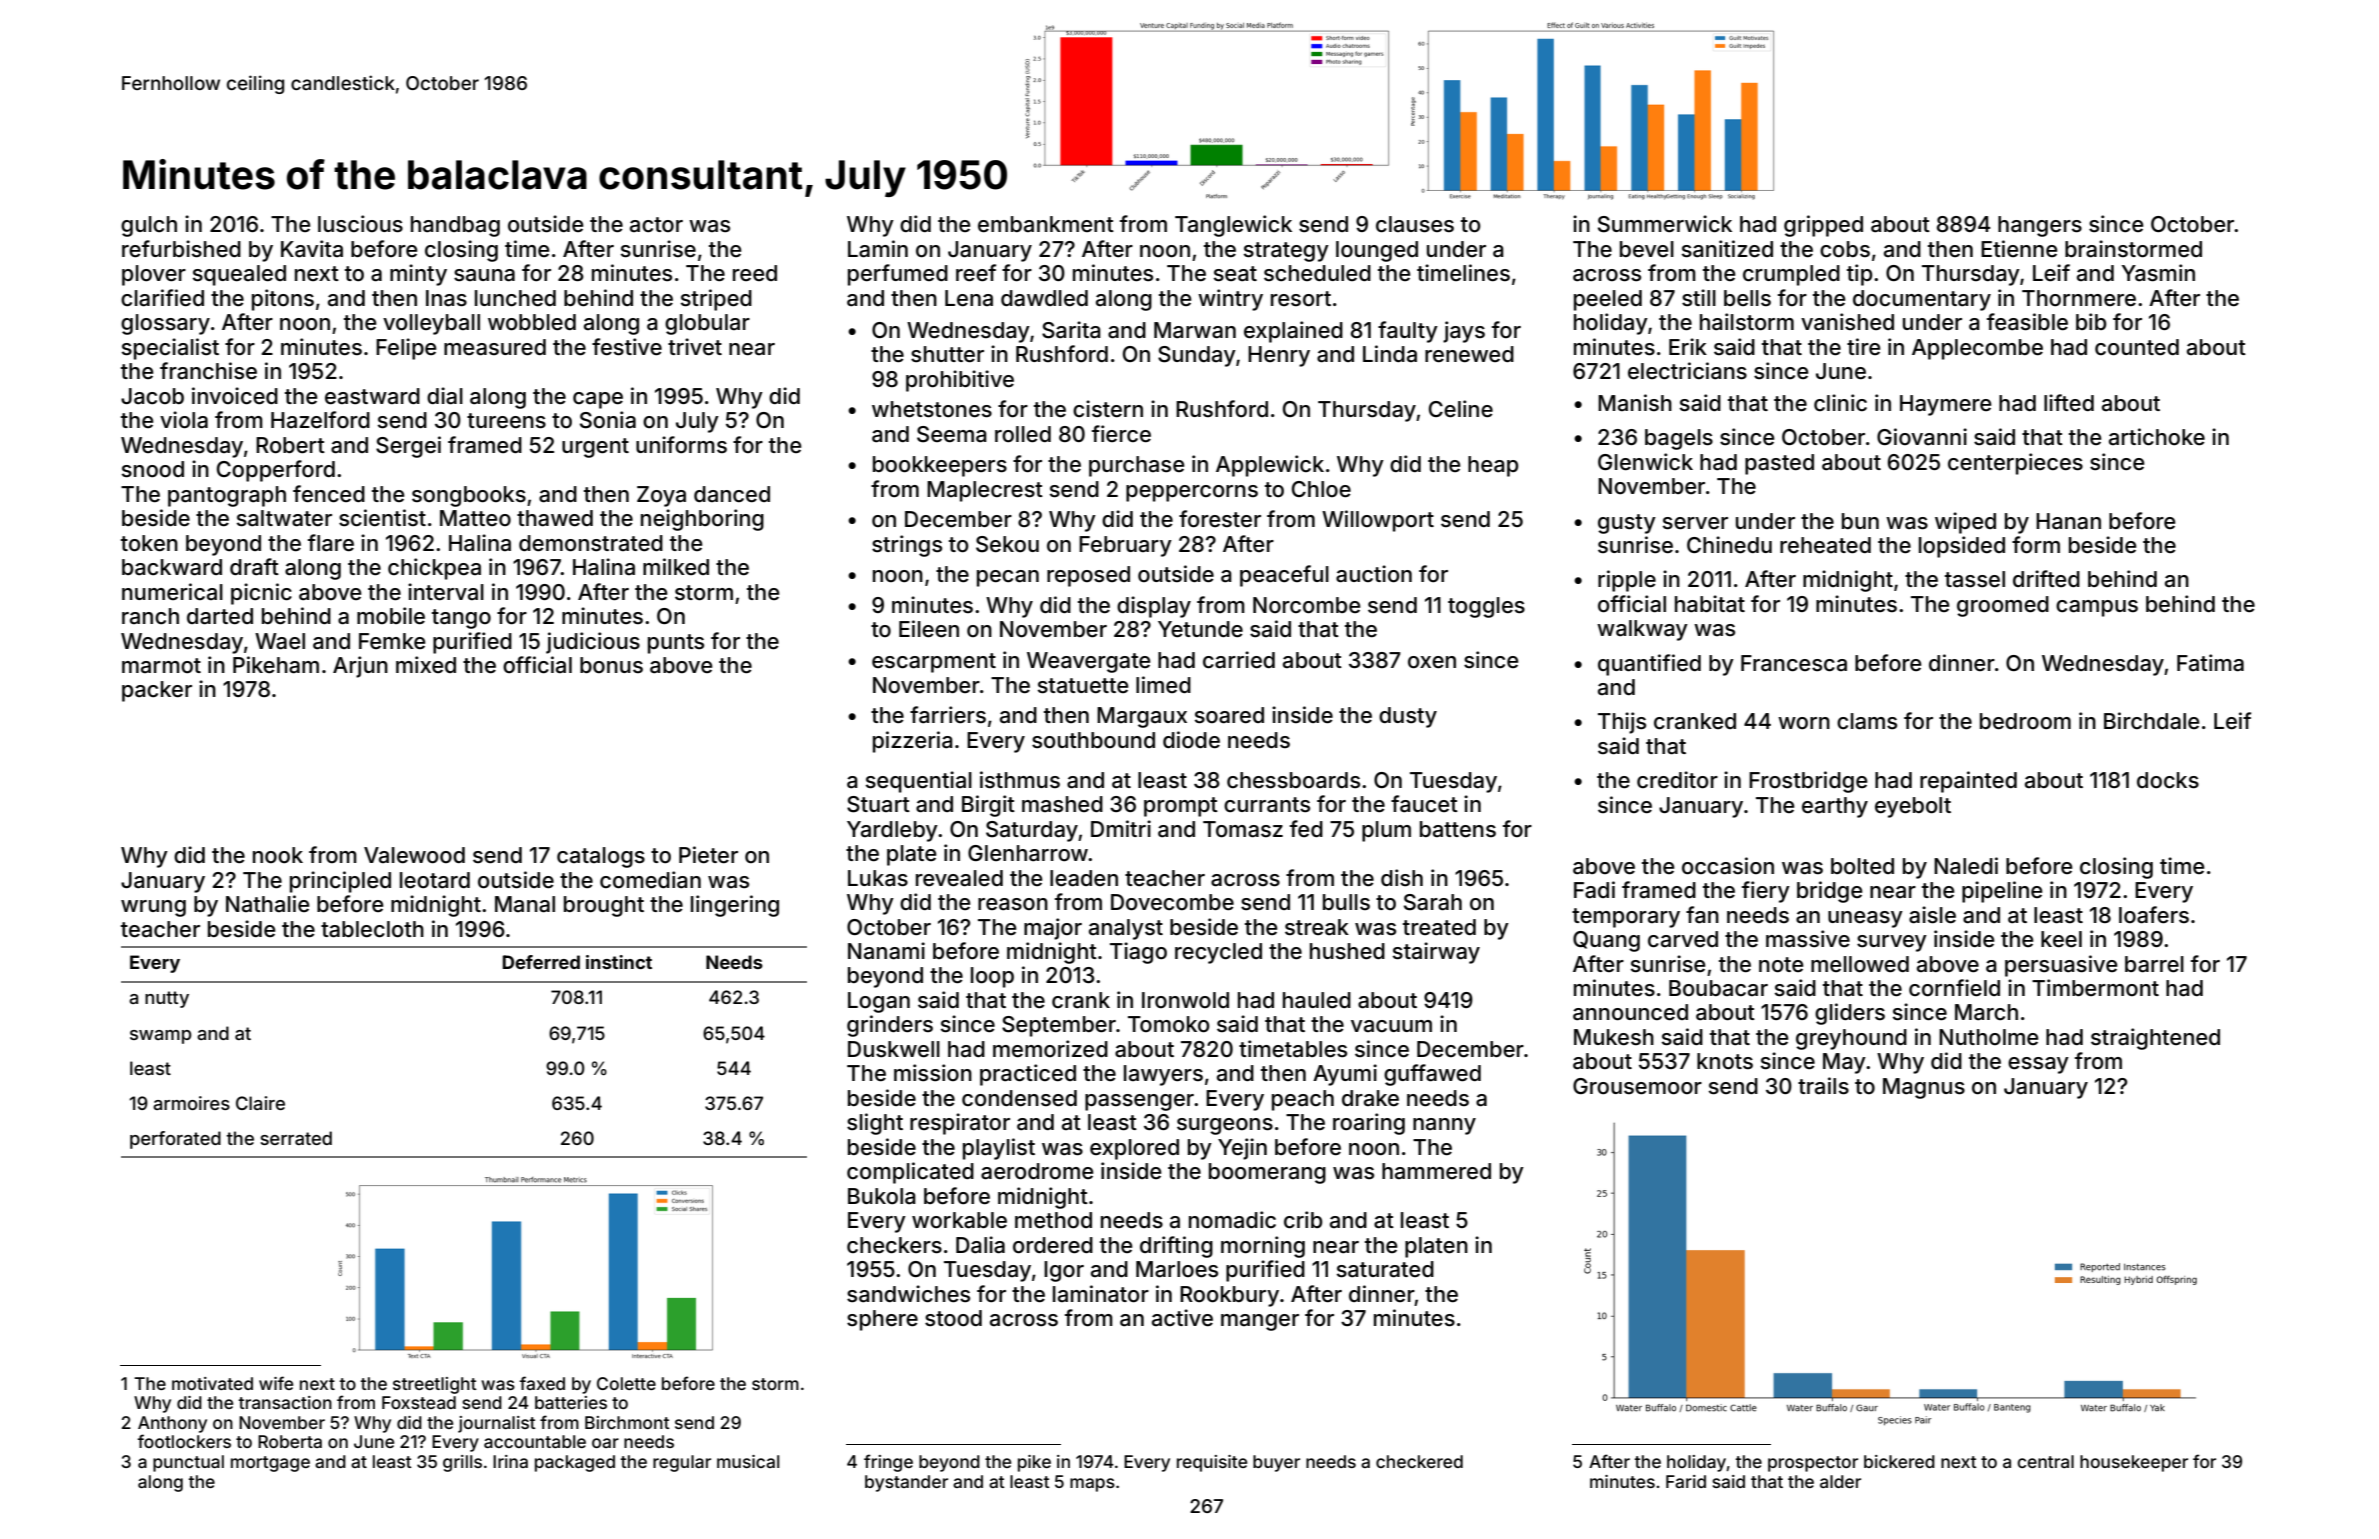 This screenshot has width=2379, height=1539. Describe the element at coordinates (510, 1461) in the screenshot. I see `Irina` at that location.
